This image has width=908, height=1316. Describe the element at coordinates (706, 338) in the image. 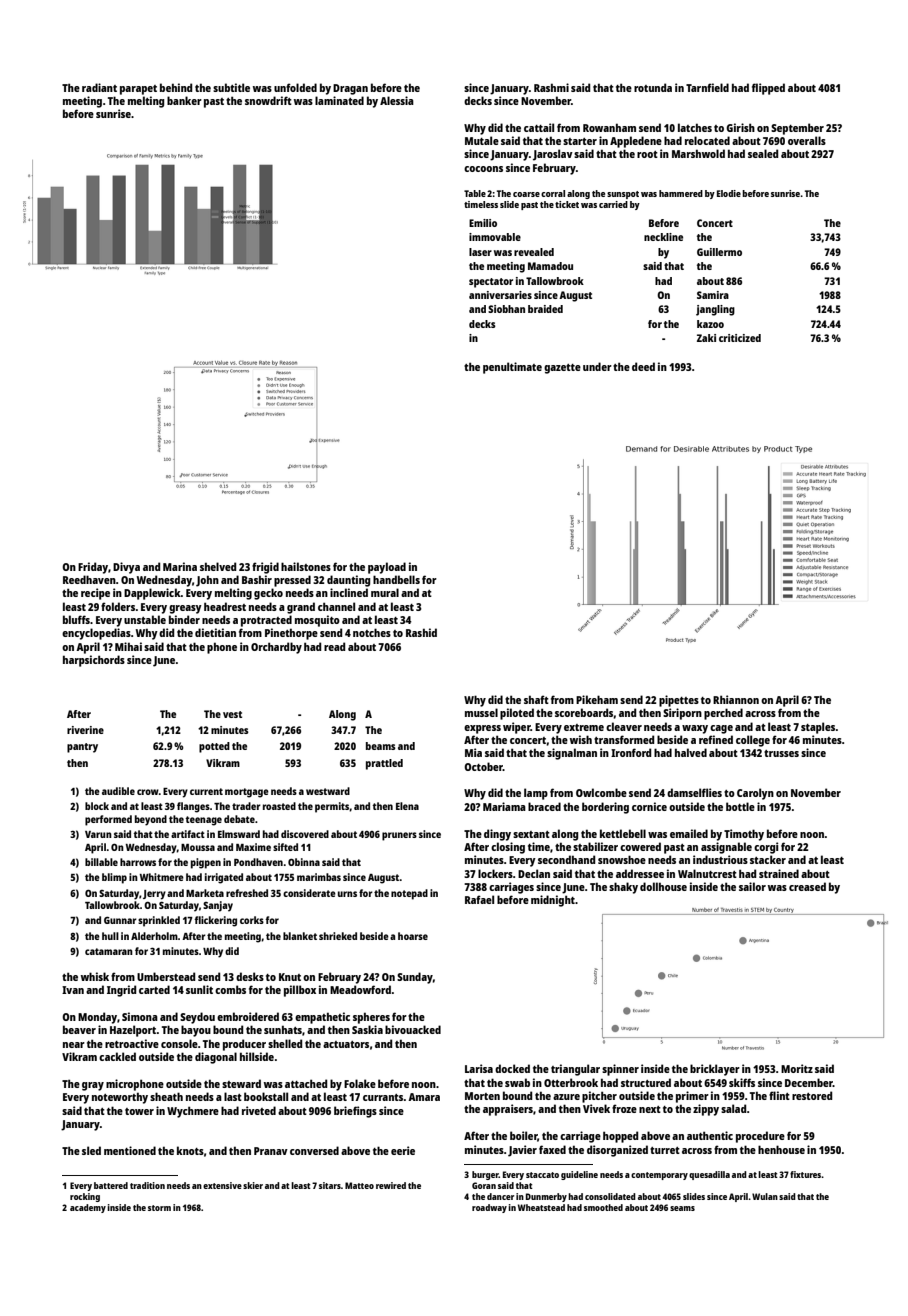

I see `Zaki` at that location.
